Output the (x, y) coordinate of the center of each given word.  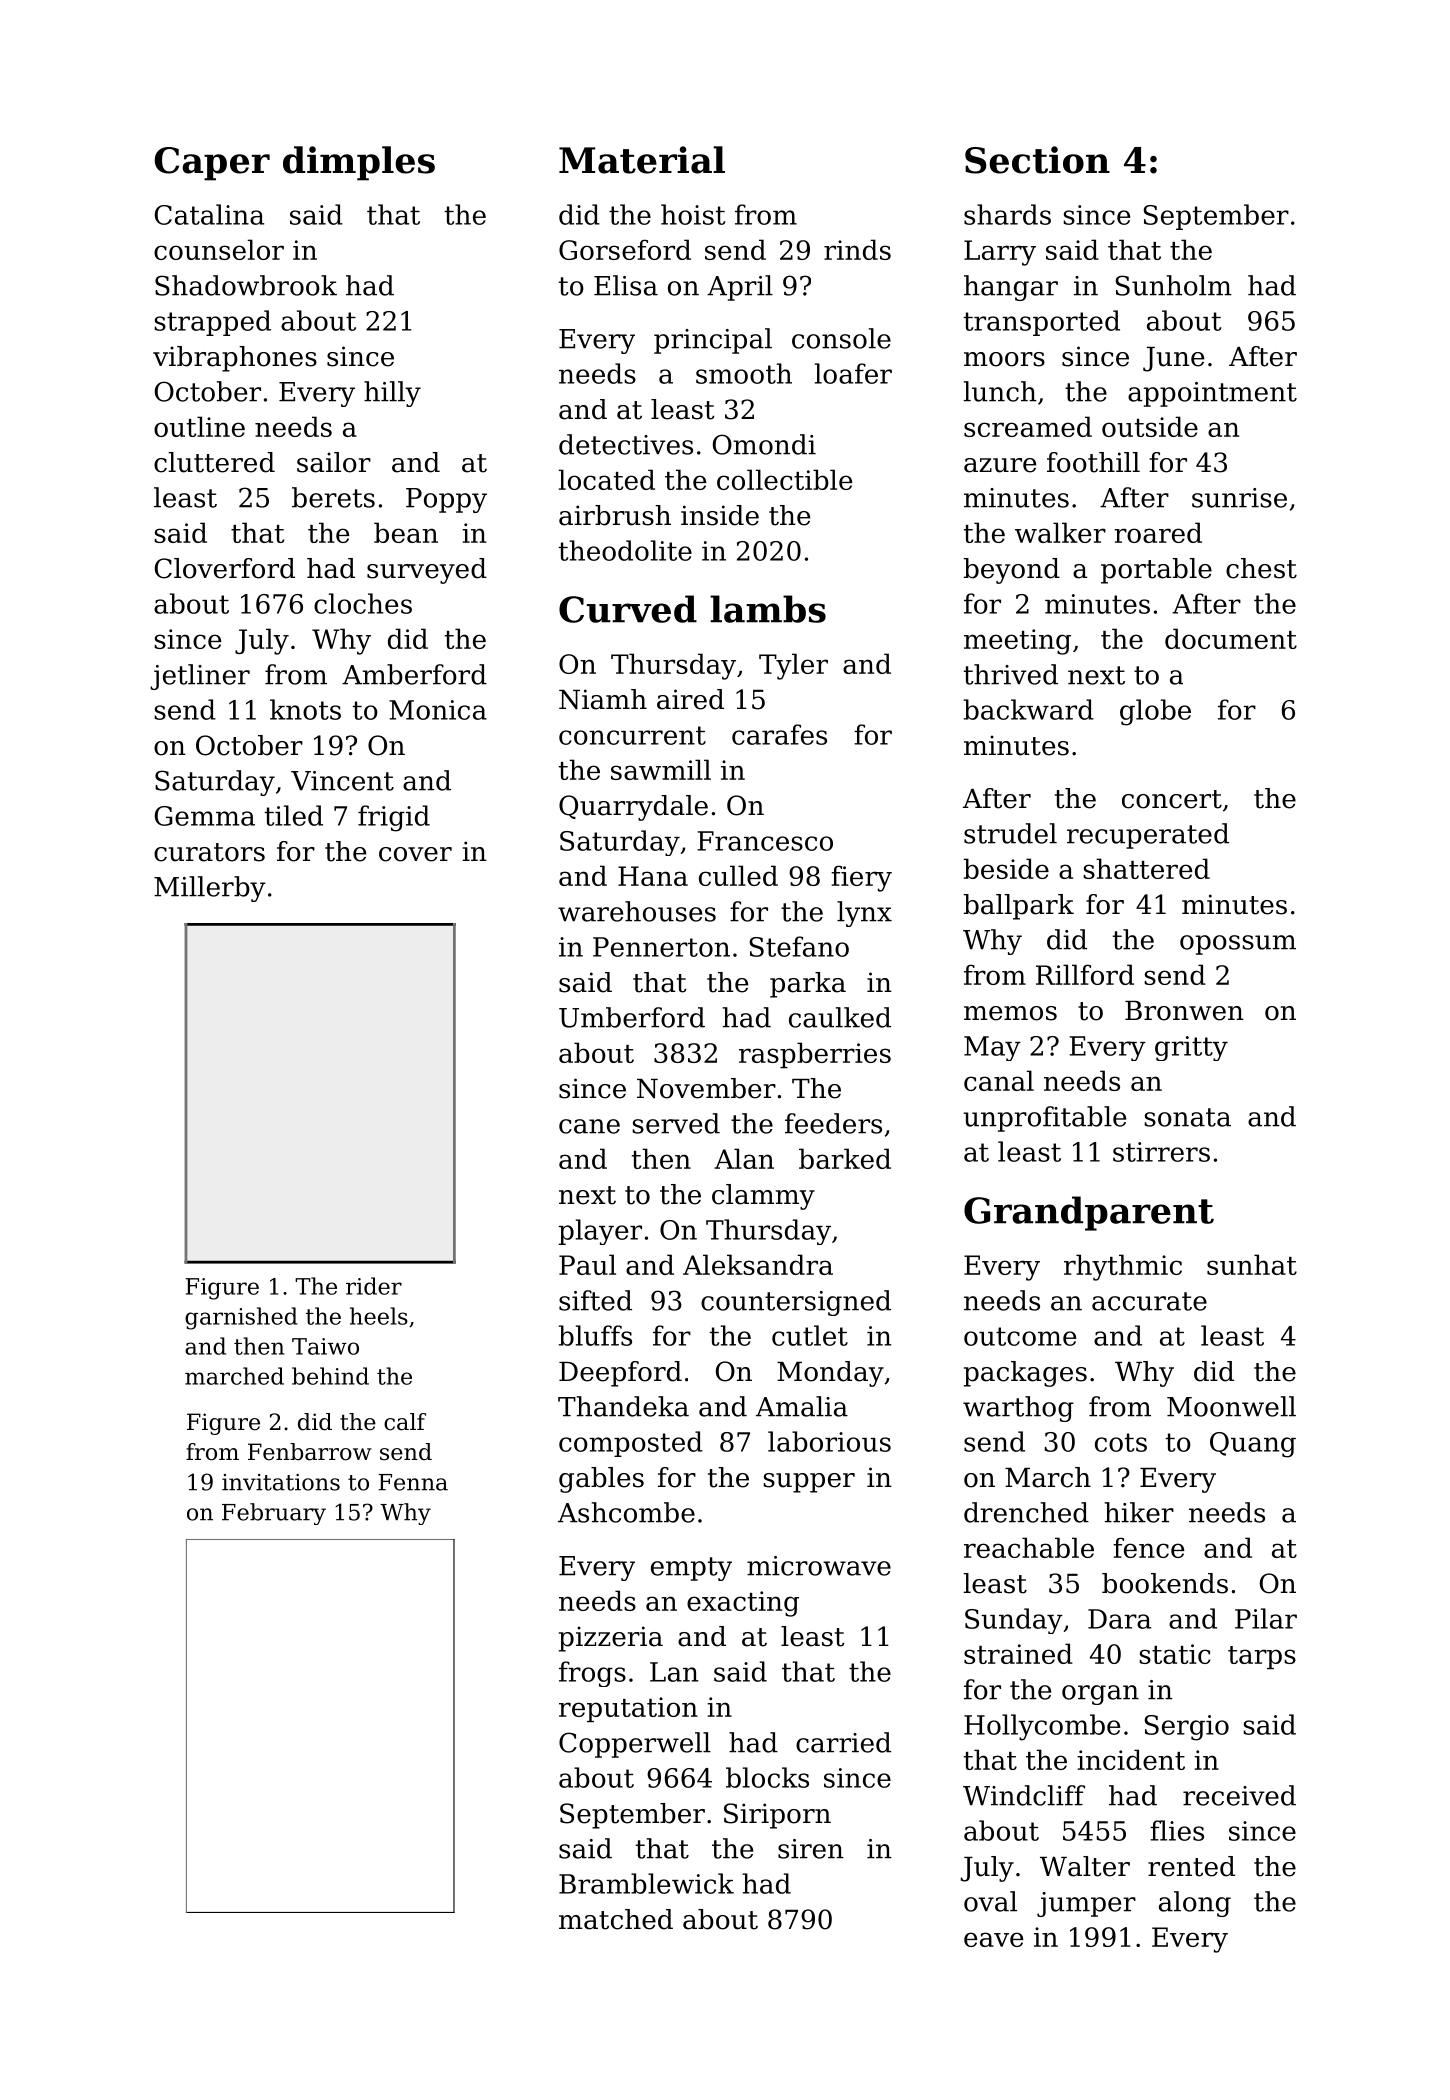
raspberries (815, 1055)
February (274, 1514)
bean (406, 532)
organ (1100, 1695)
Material (642, 160)
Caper (212, 164)
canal (999, 1080)
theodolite (625, 550)
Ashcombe (626, 1512)
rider (374, 1286)
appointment (1212, 394)
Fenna (413, 1482)
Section (1037, 160)
